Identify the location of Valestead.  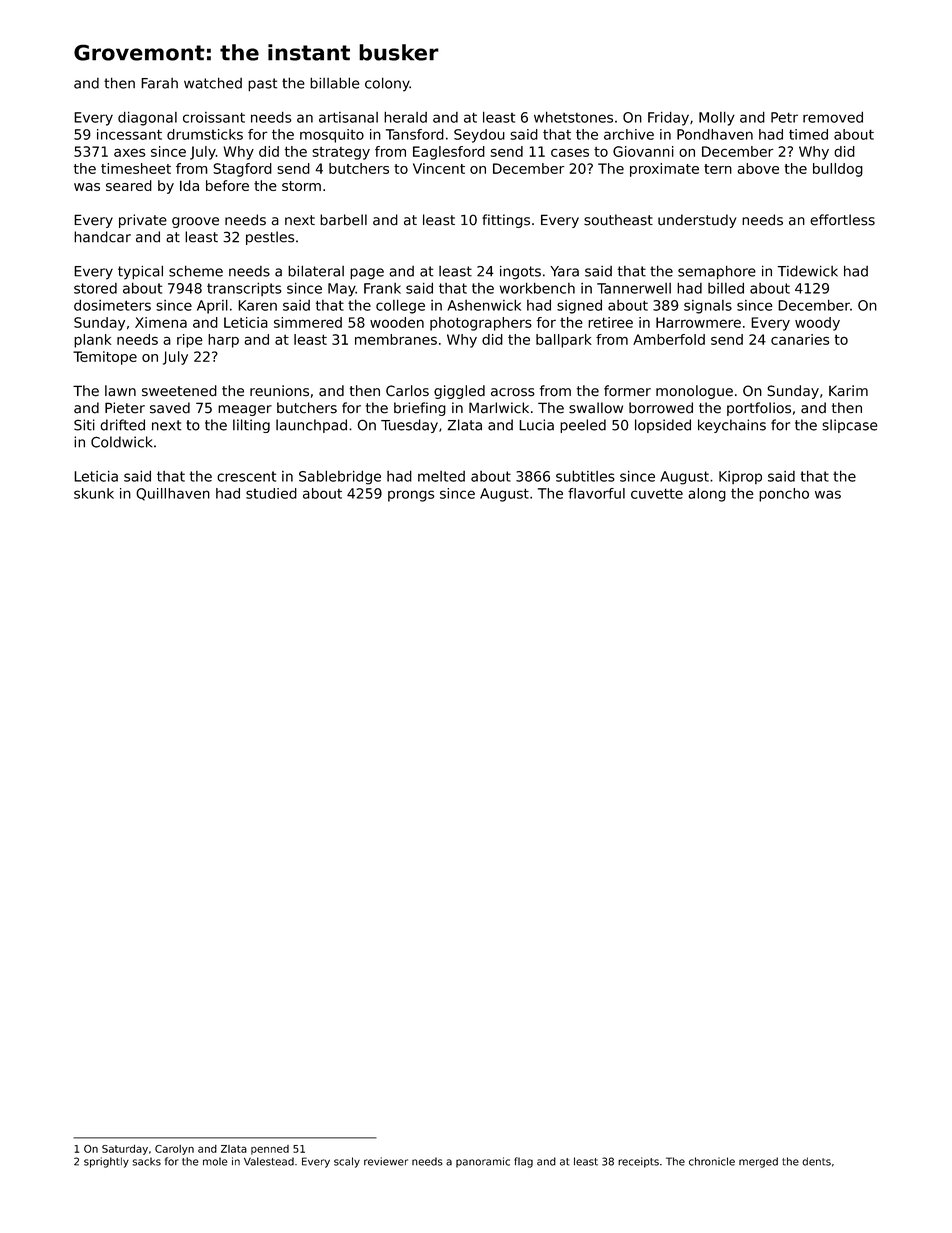
(269, 1161).
